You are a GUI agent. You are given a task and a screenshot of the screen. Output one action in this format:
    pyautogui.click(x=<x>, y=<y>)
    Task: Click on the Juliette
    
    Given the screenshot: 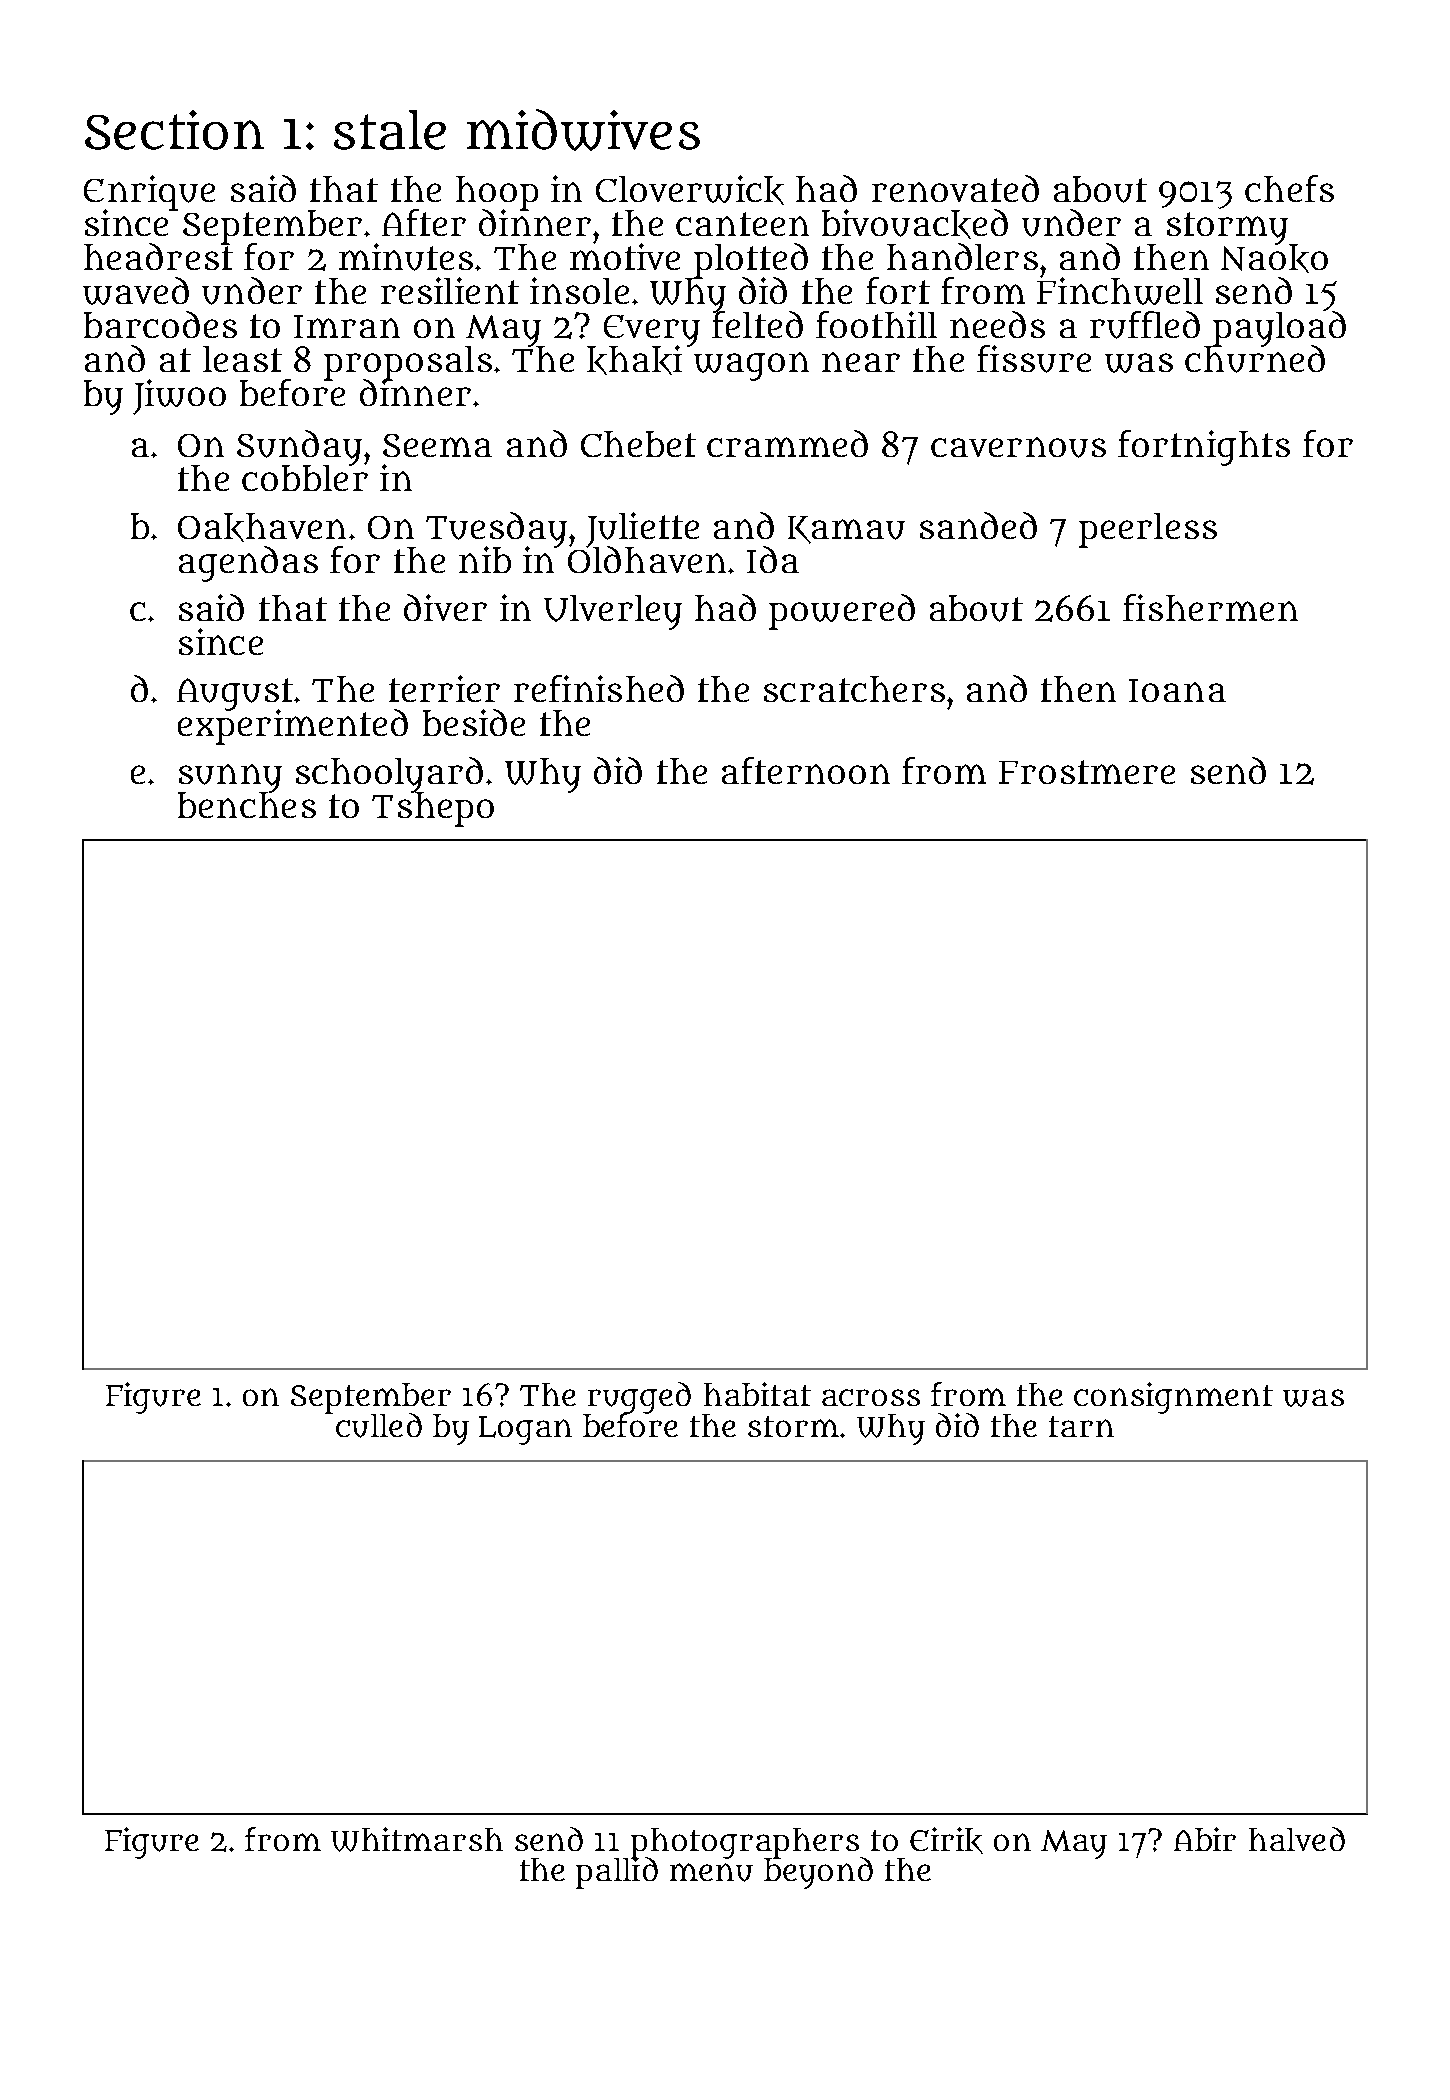 What is the action you would take?
    pyautogui.click(x=643, y=529)
